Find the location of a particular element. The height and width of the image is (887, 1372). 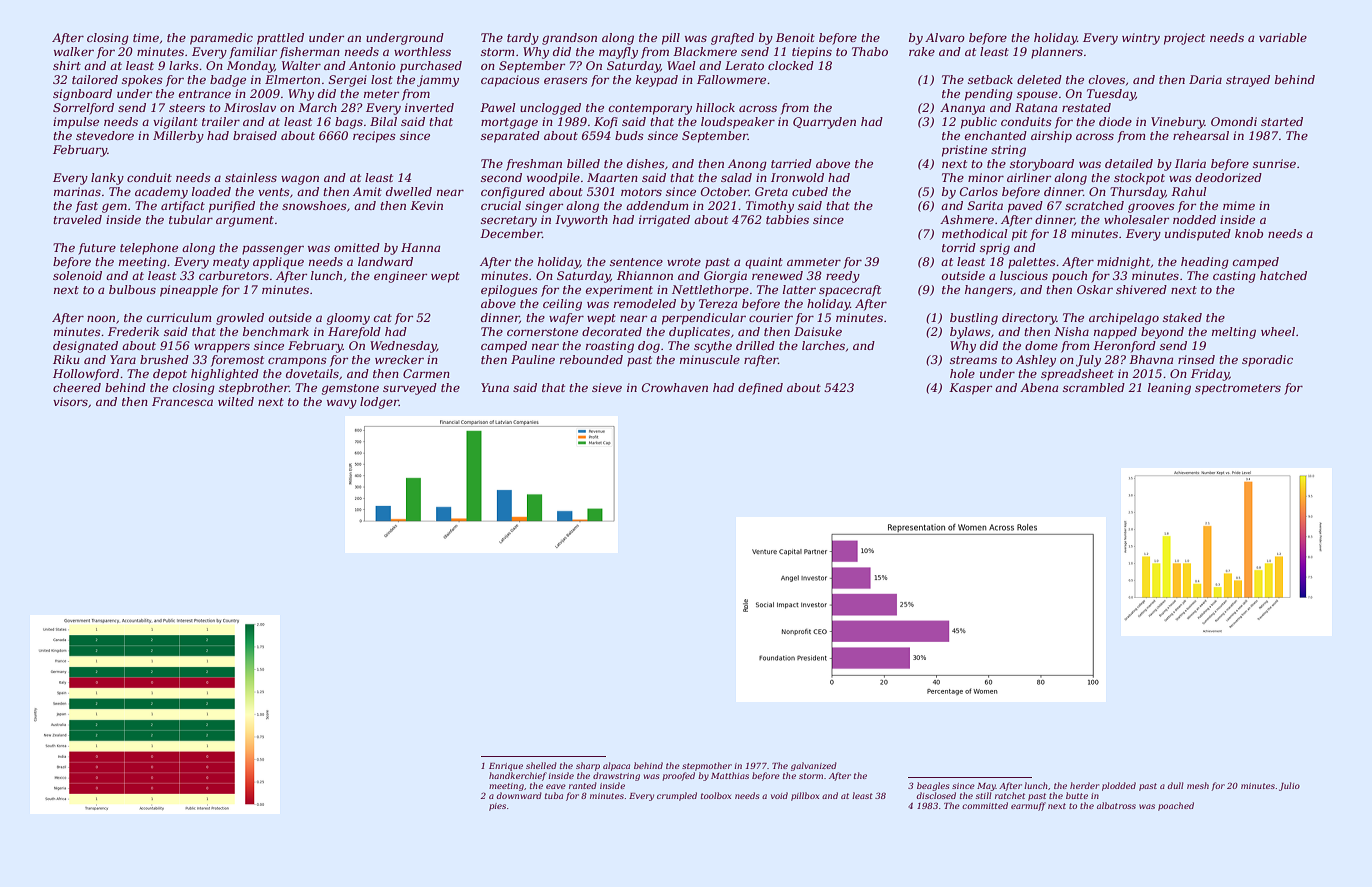

stepmother is located at coordinates (707, 766).
